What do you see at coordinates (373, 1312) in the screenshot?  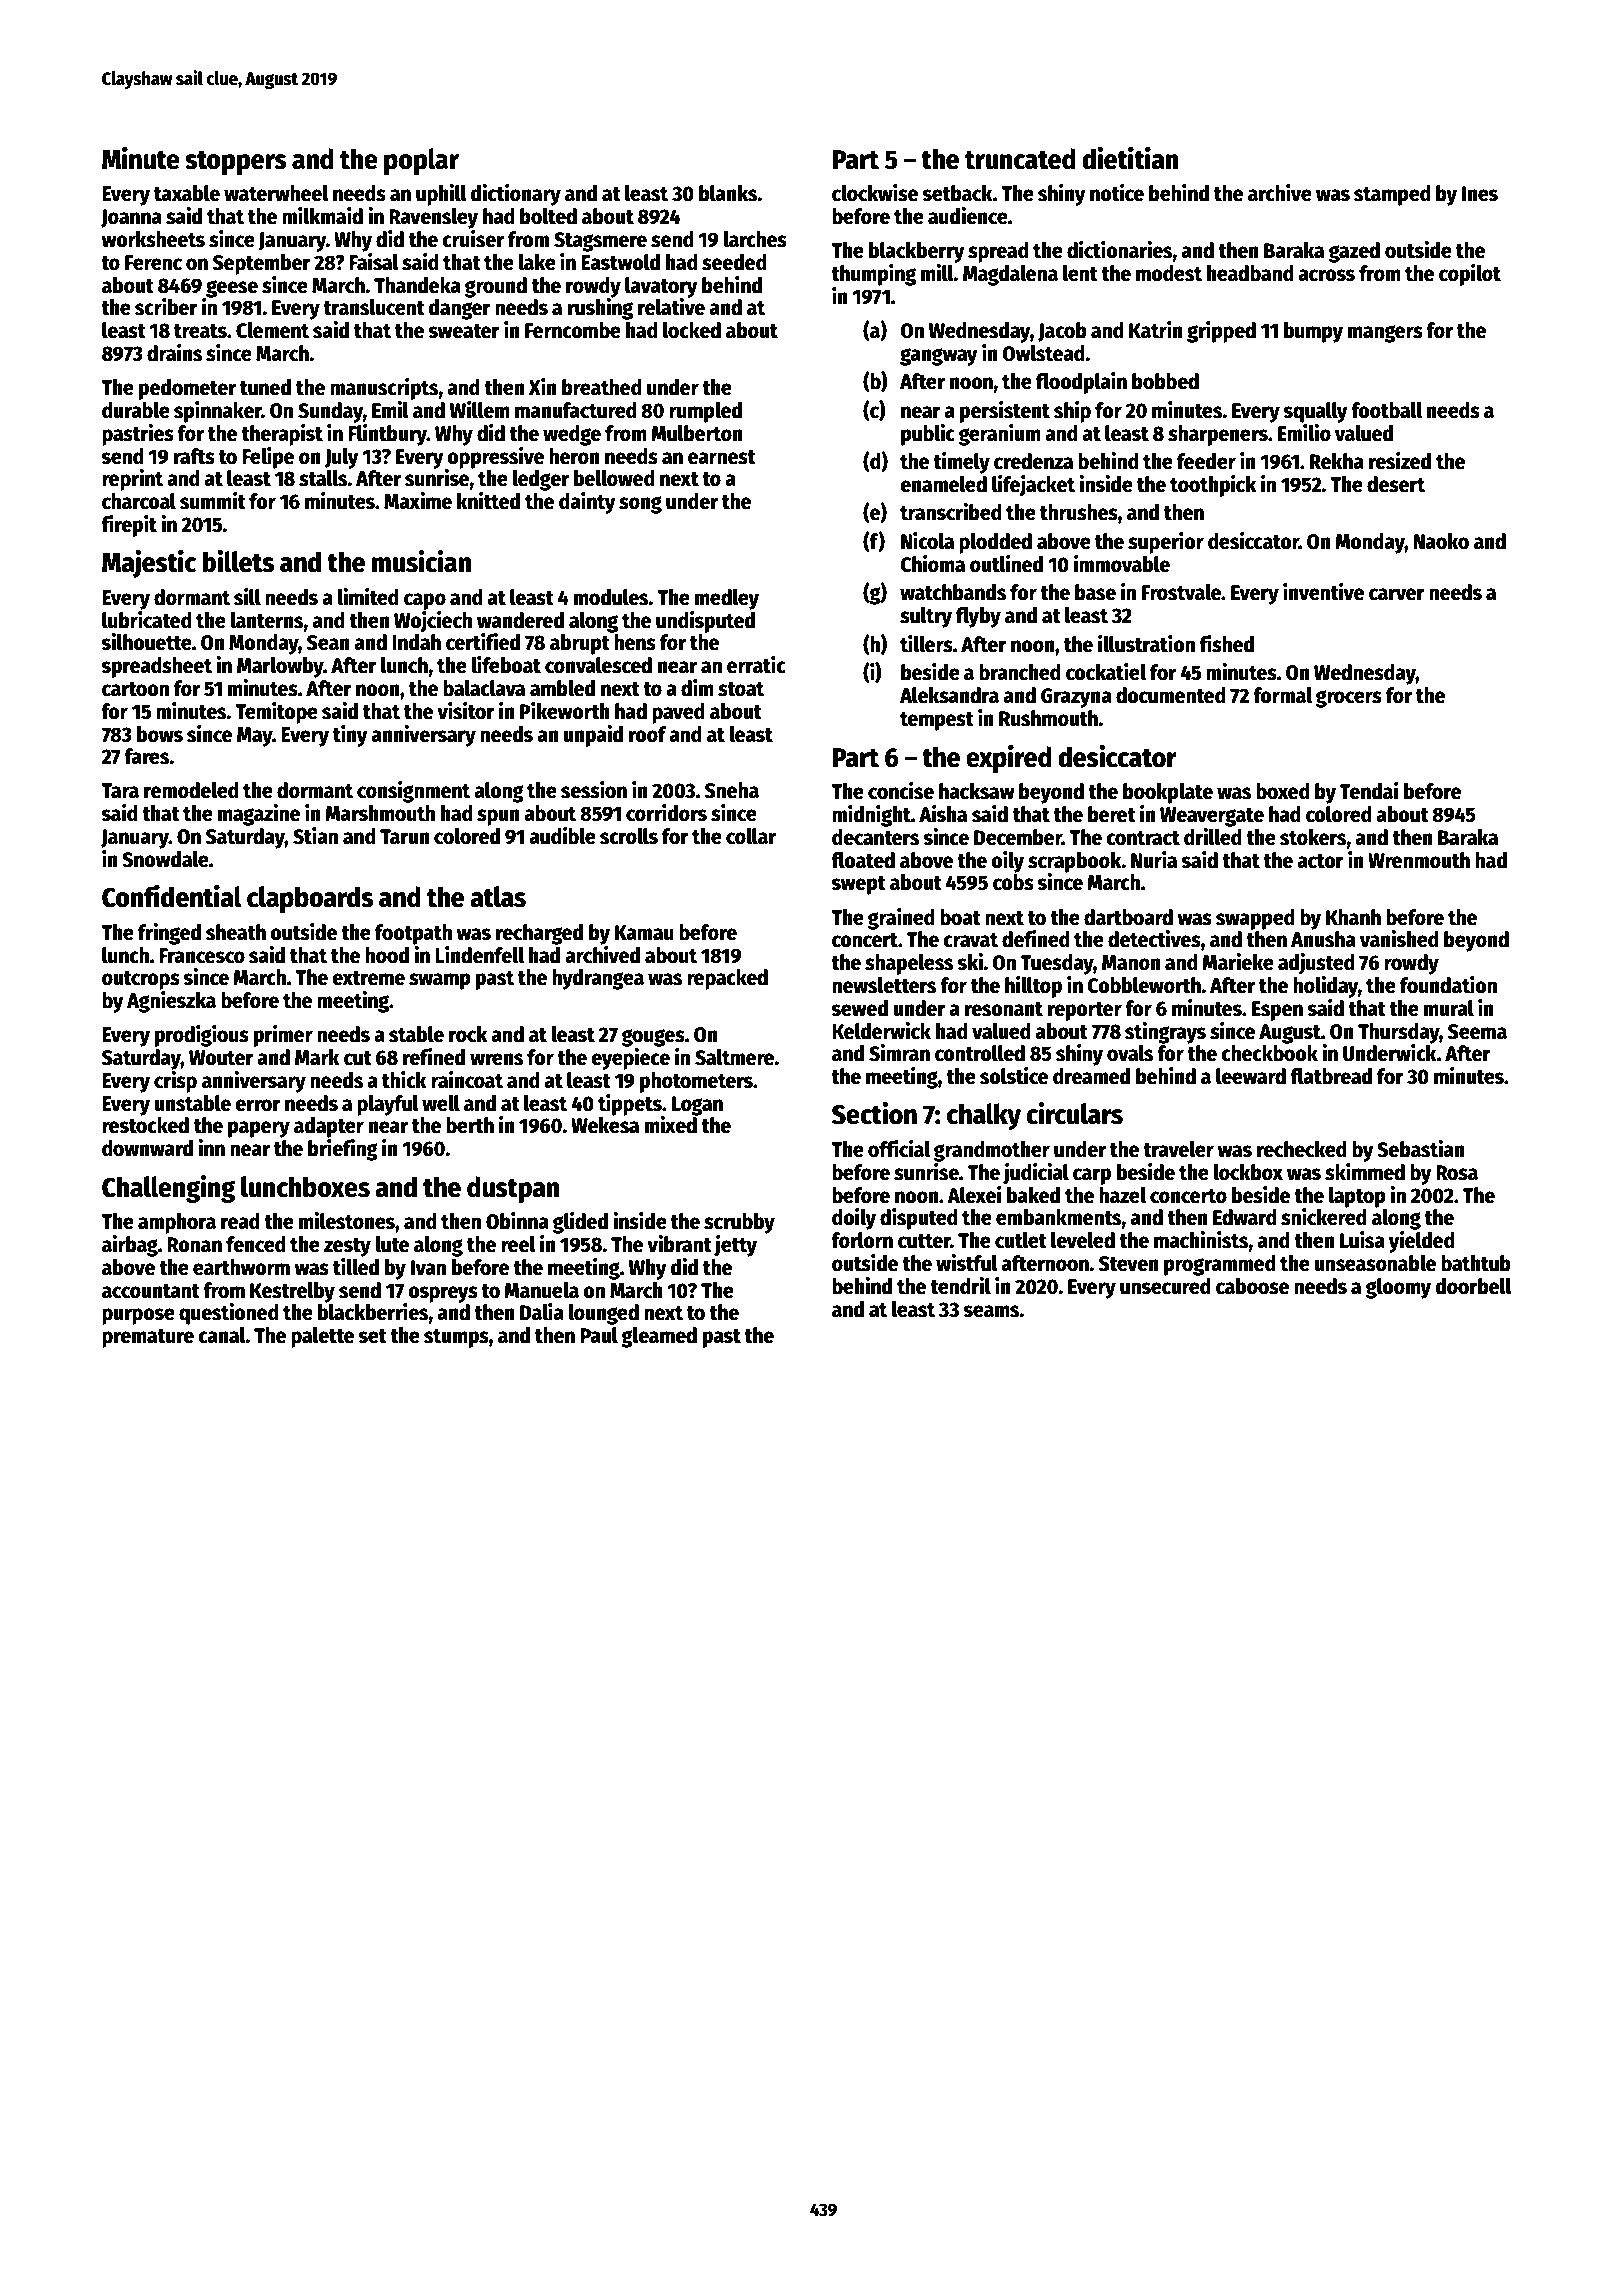 I see `blackberries` at bounding box center [373, 1312].
